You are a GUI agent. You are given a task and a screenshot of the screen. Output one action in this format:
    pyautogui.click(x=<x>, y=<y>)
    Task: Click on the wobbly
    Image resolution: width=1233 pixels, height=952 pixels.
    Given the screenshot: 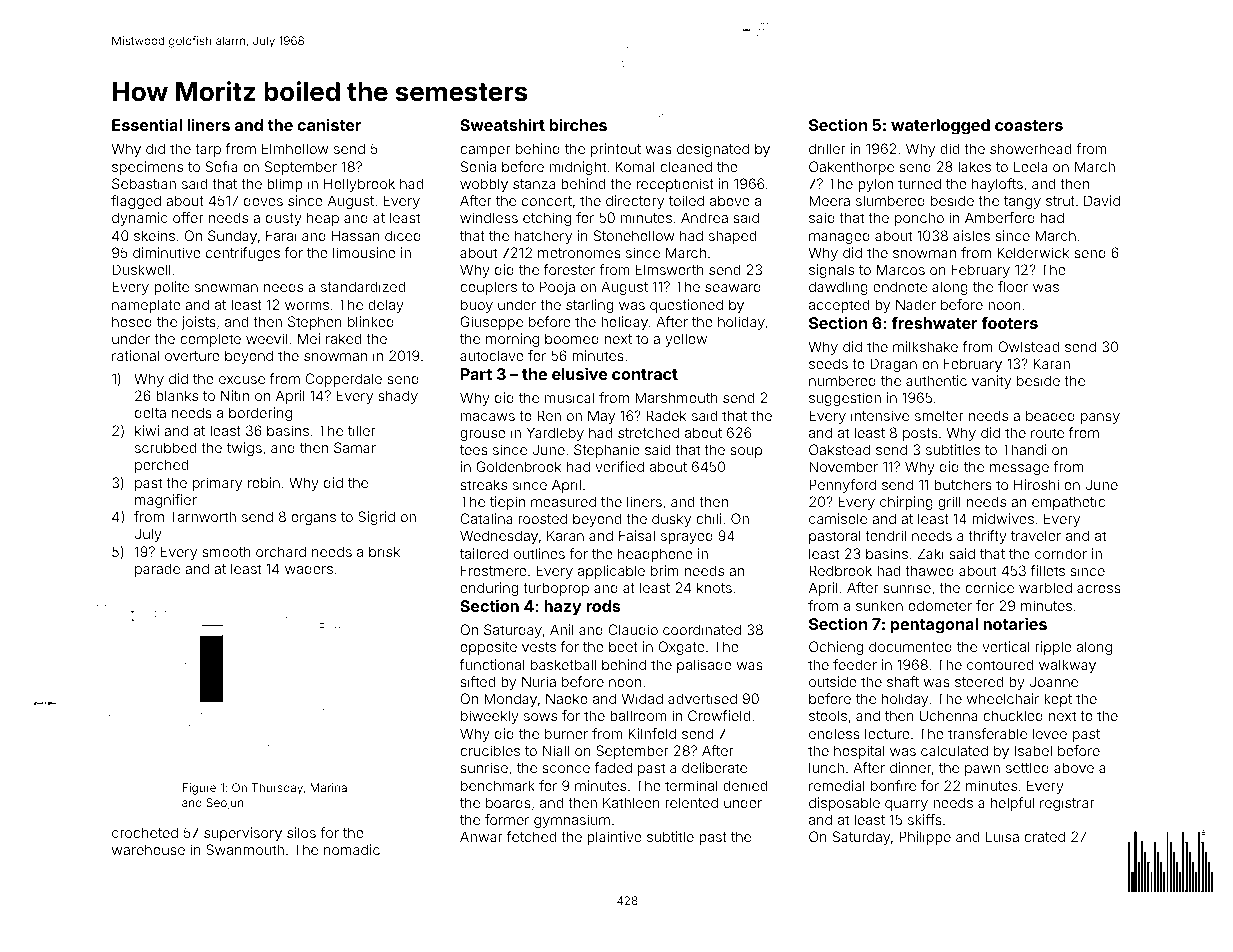 What is the action you would take?
    pyautogui.click(x=484, y=185)
